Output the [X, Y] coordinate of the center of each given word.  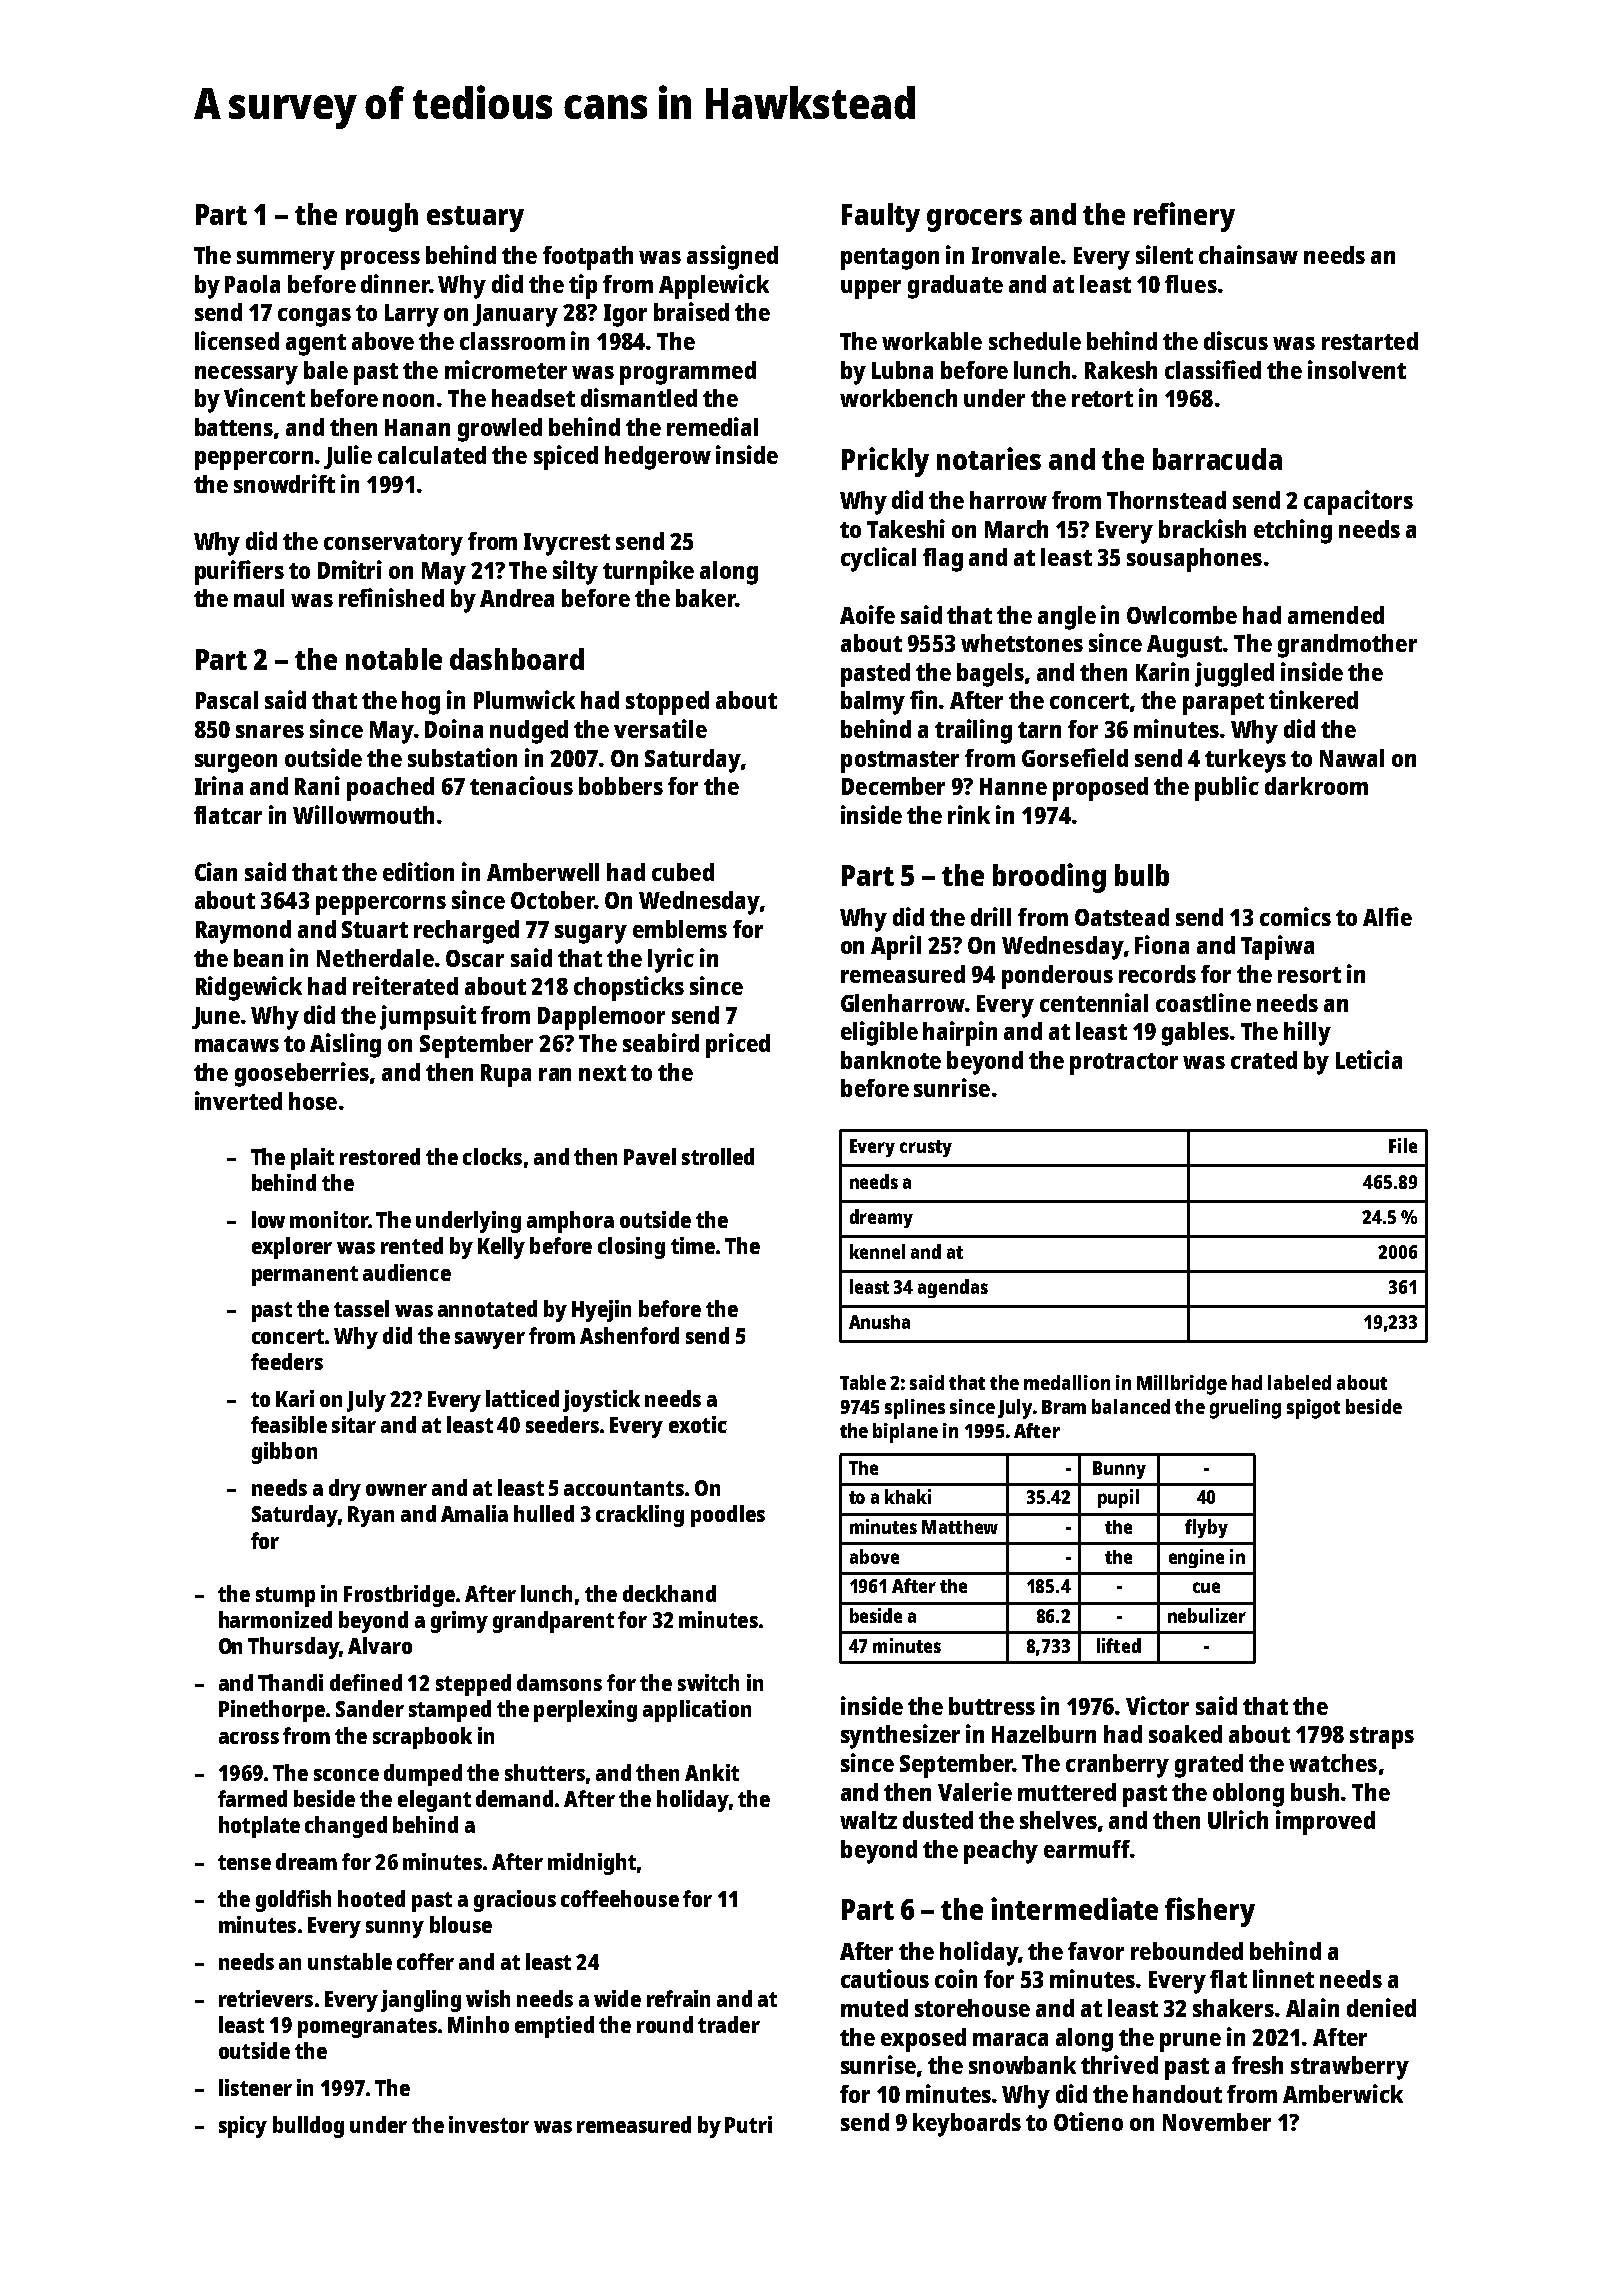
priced [738, 1045]
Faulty [881, 217]
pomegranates [367, 2028]
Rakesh [1121, 370]
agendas [953, 1288]
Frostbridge [399, 1596]
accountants [624, 1488]
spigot [1313, 1409]
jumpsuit [428, 1017]
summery [286, 260]
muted [874, 2008]
